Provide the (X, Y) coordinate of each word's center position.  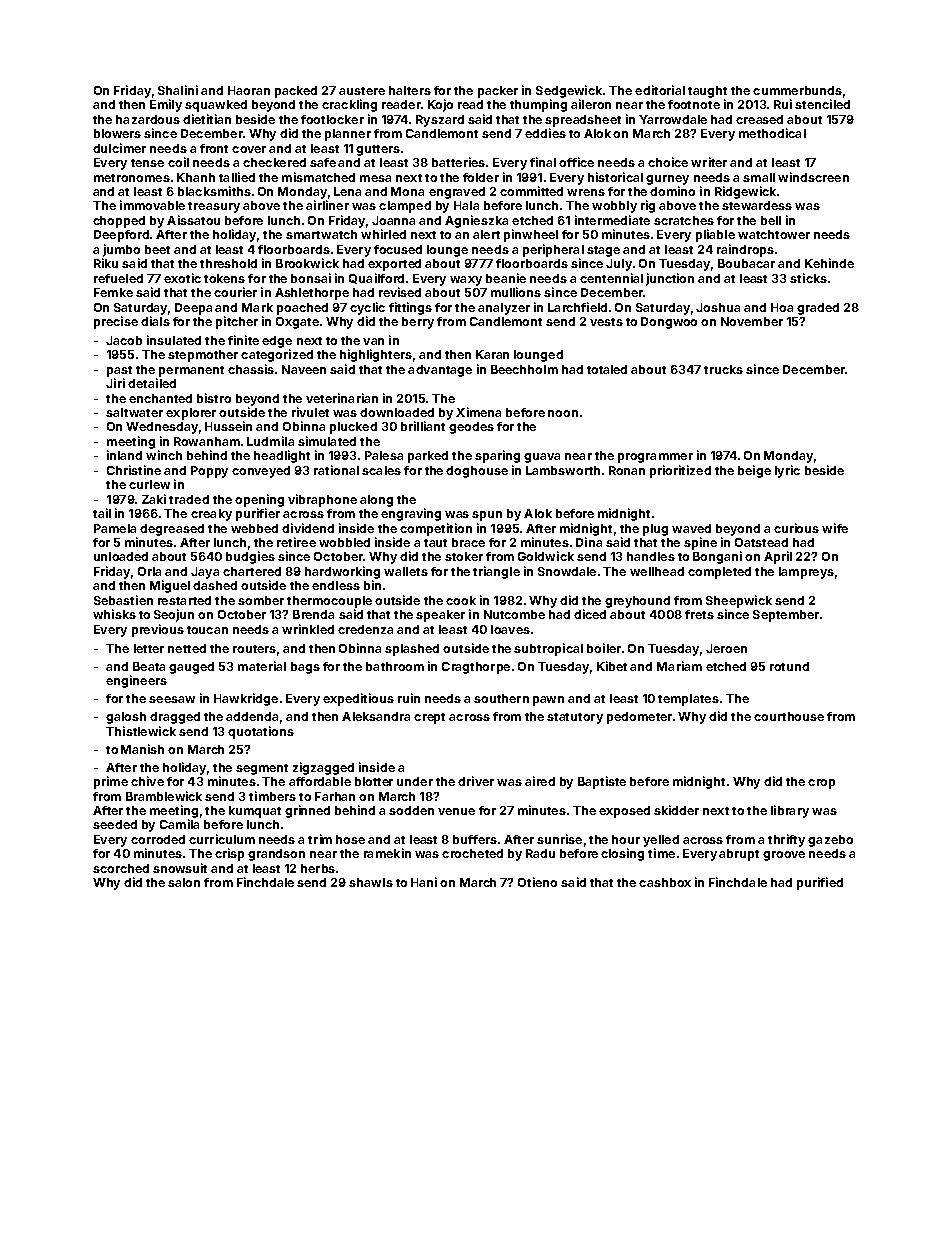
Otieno (537, 882)
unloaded (121, 556)
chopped (119, 222)
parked (428, 457)
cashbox (665, 882)
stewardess (757, 205)
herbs (318, 868)
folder (481, 177)
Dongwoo (669, 323)
